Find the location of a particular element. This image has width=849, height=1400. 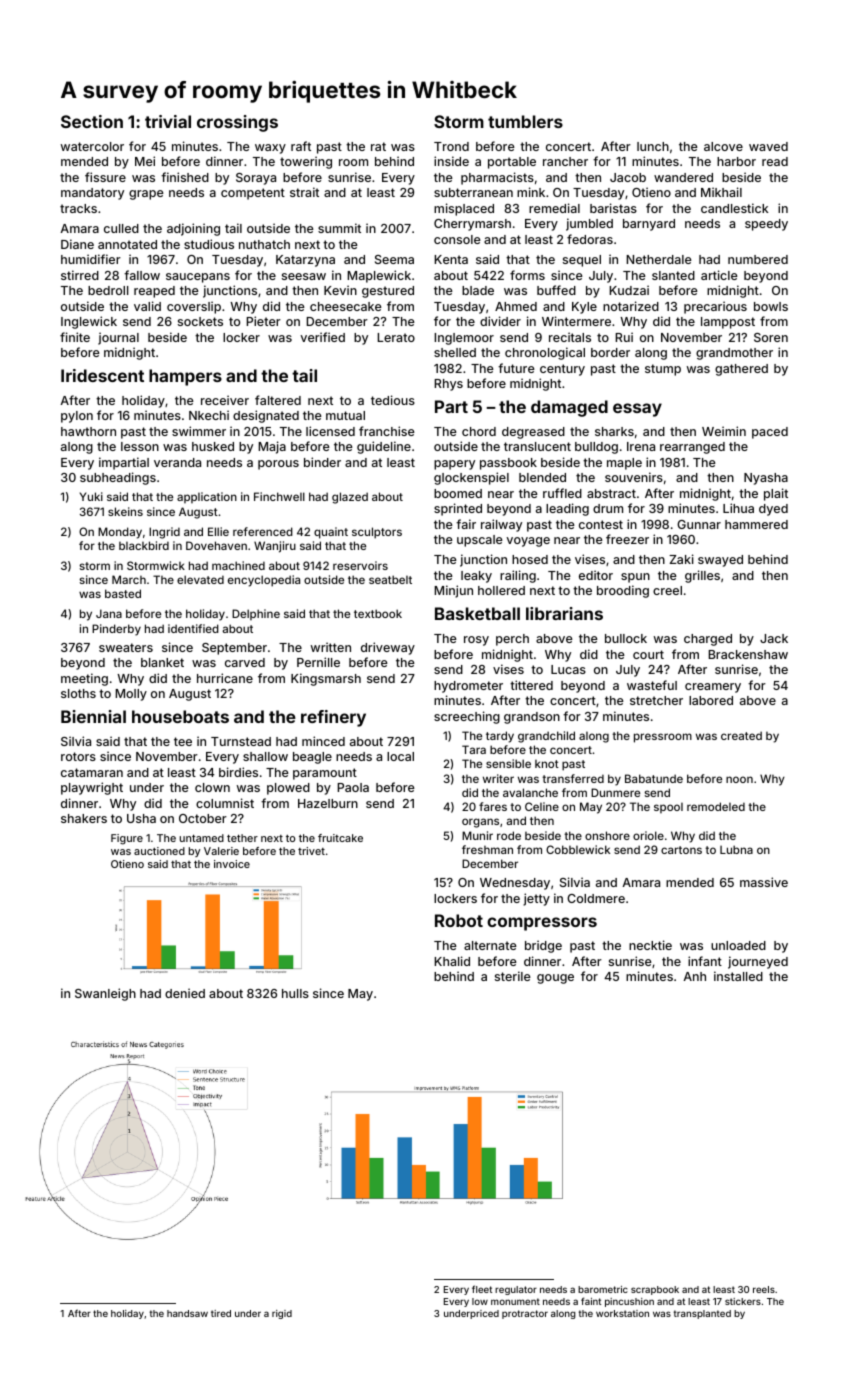

chord is located at coordinates (479, 431).
